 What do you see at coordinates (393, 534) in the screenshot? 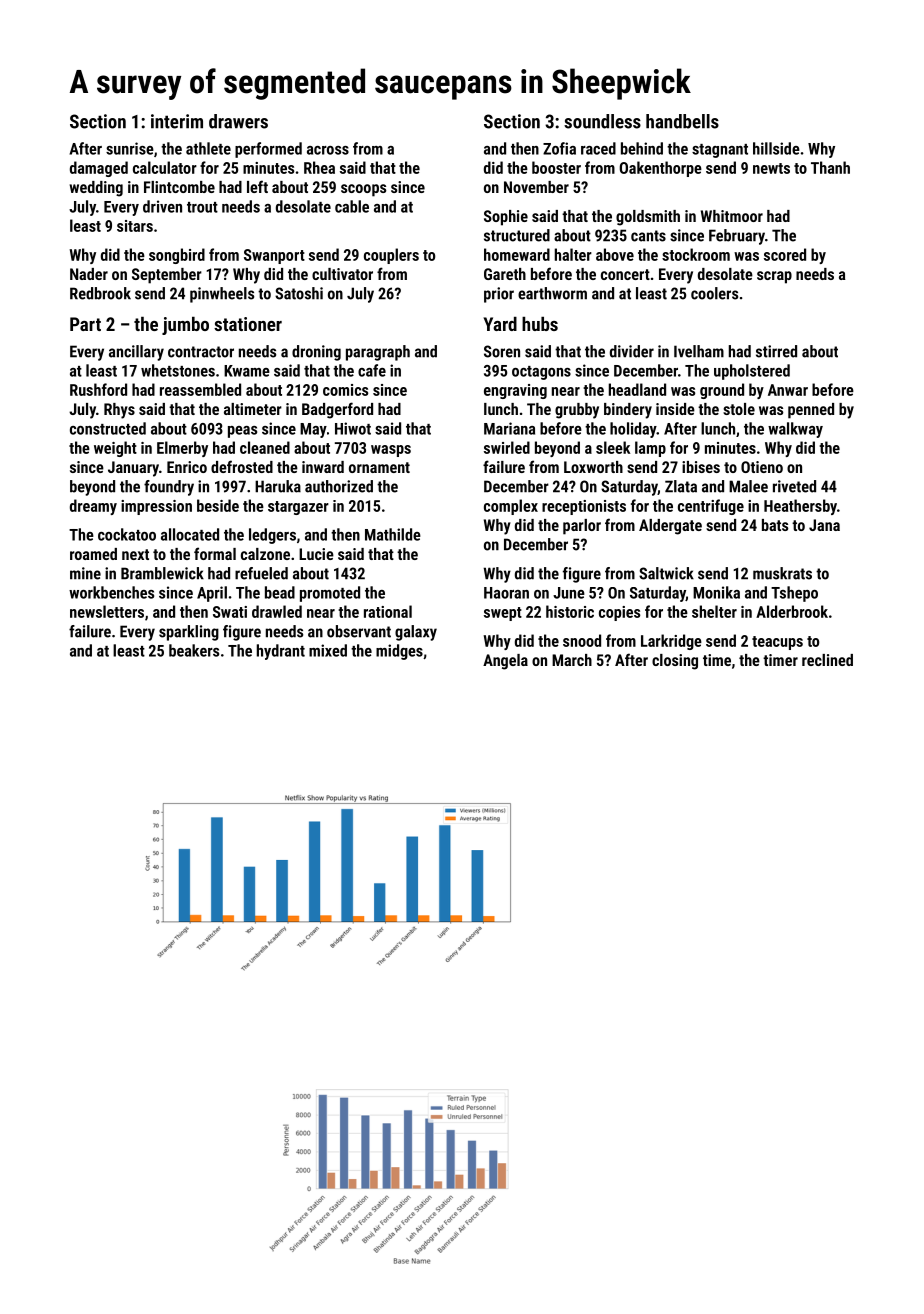
I see `Mathilde` at bounding box center [393, 534].
